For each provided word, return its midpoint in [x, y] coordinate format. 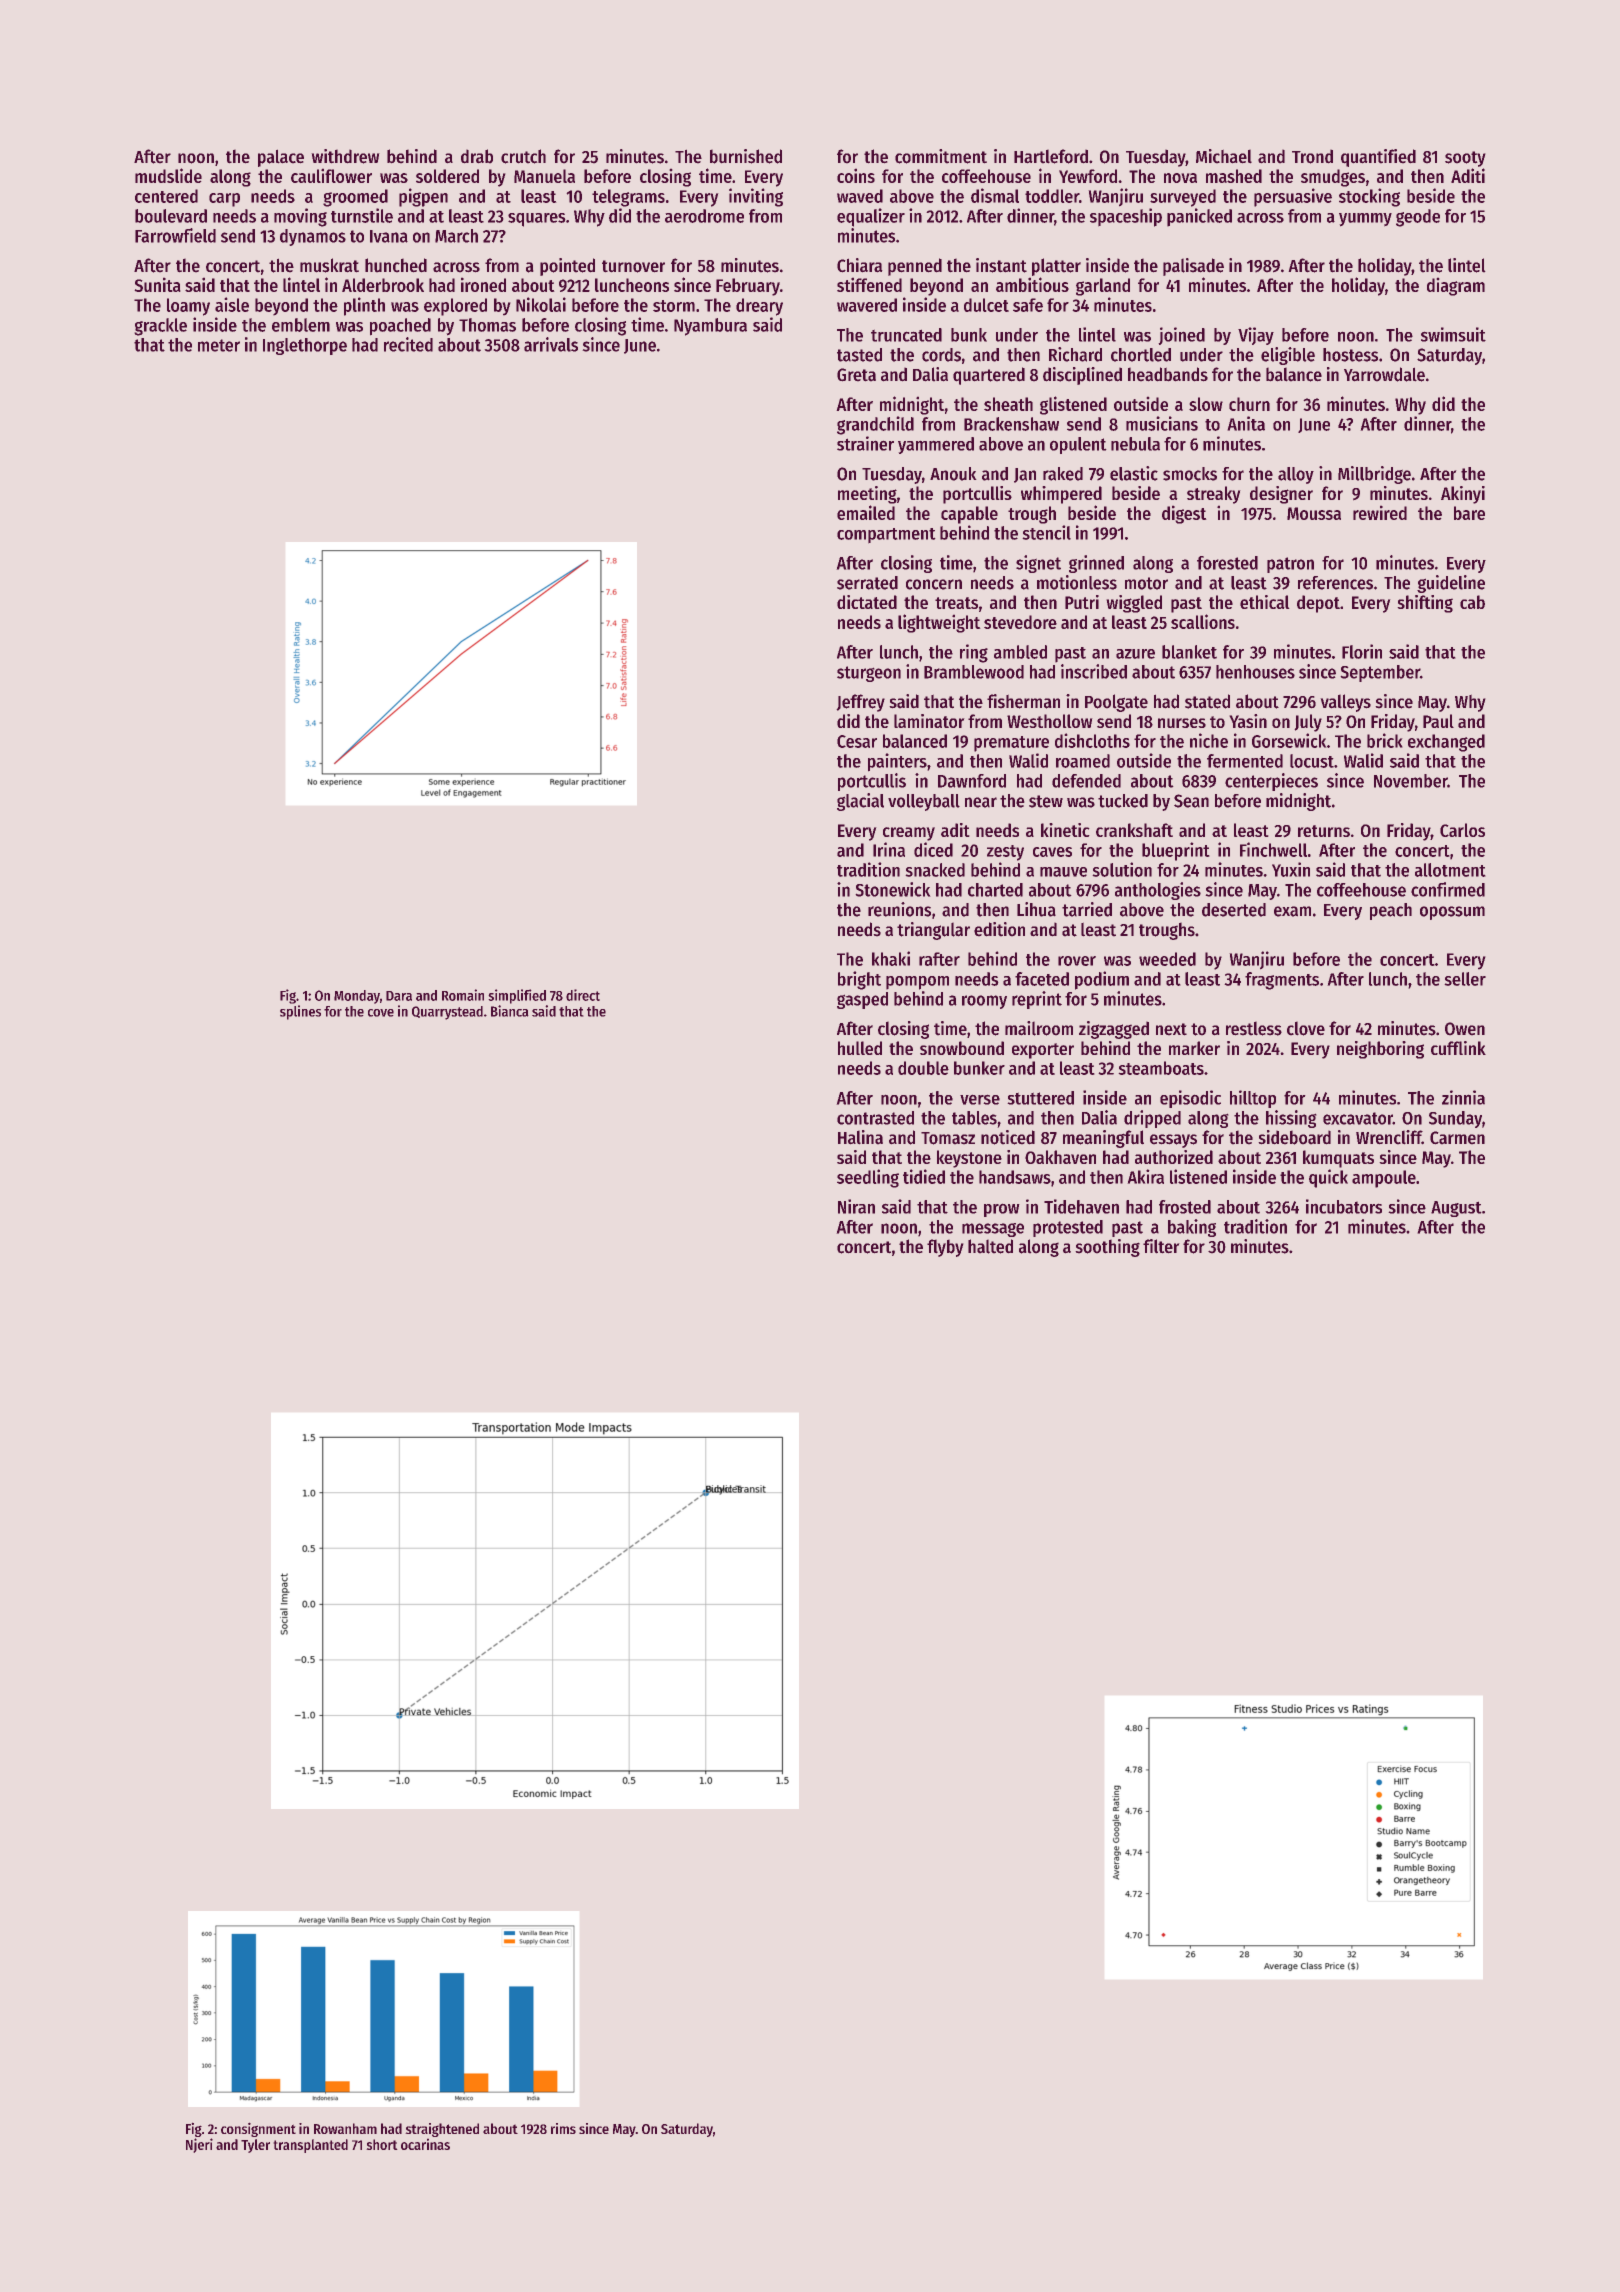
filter [1161, 1246]
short [382, 2144]
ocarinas [425, 2144]
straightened [442, 2130]
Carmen [1457, 1137]
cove [381, 1013]
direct [583, 995]
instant [1001, 265]
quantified [1378, 158]
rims [563, 2128]
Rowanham [345, 2128]
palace [281, 158]
